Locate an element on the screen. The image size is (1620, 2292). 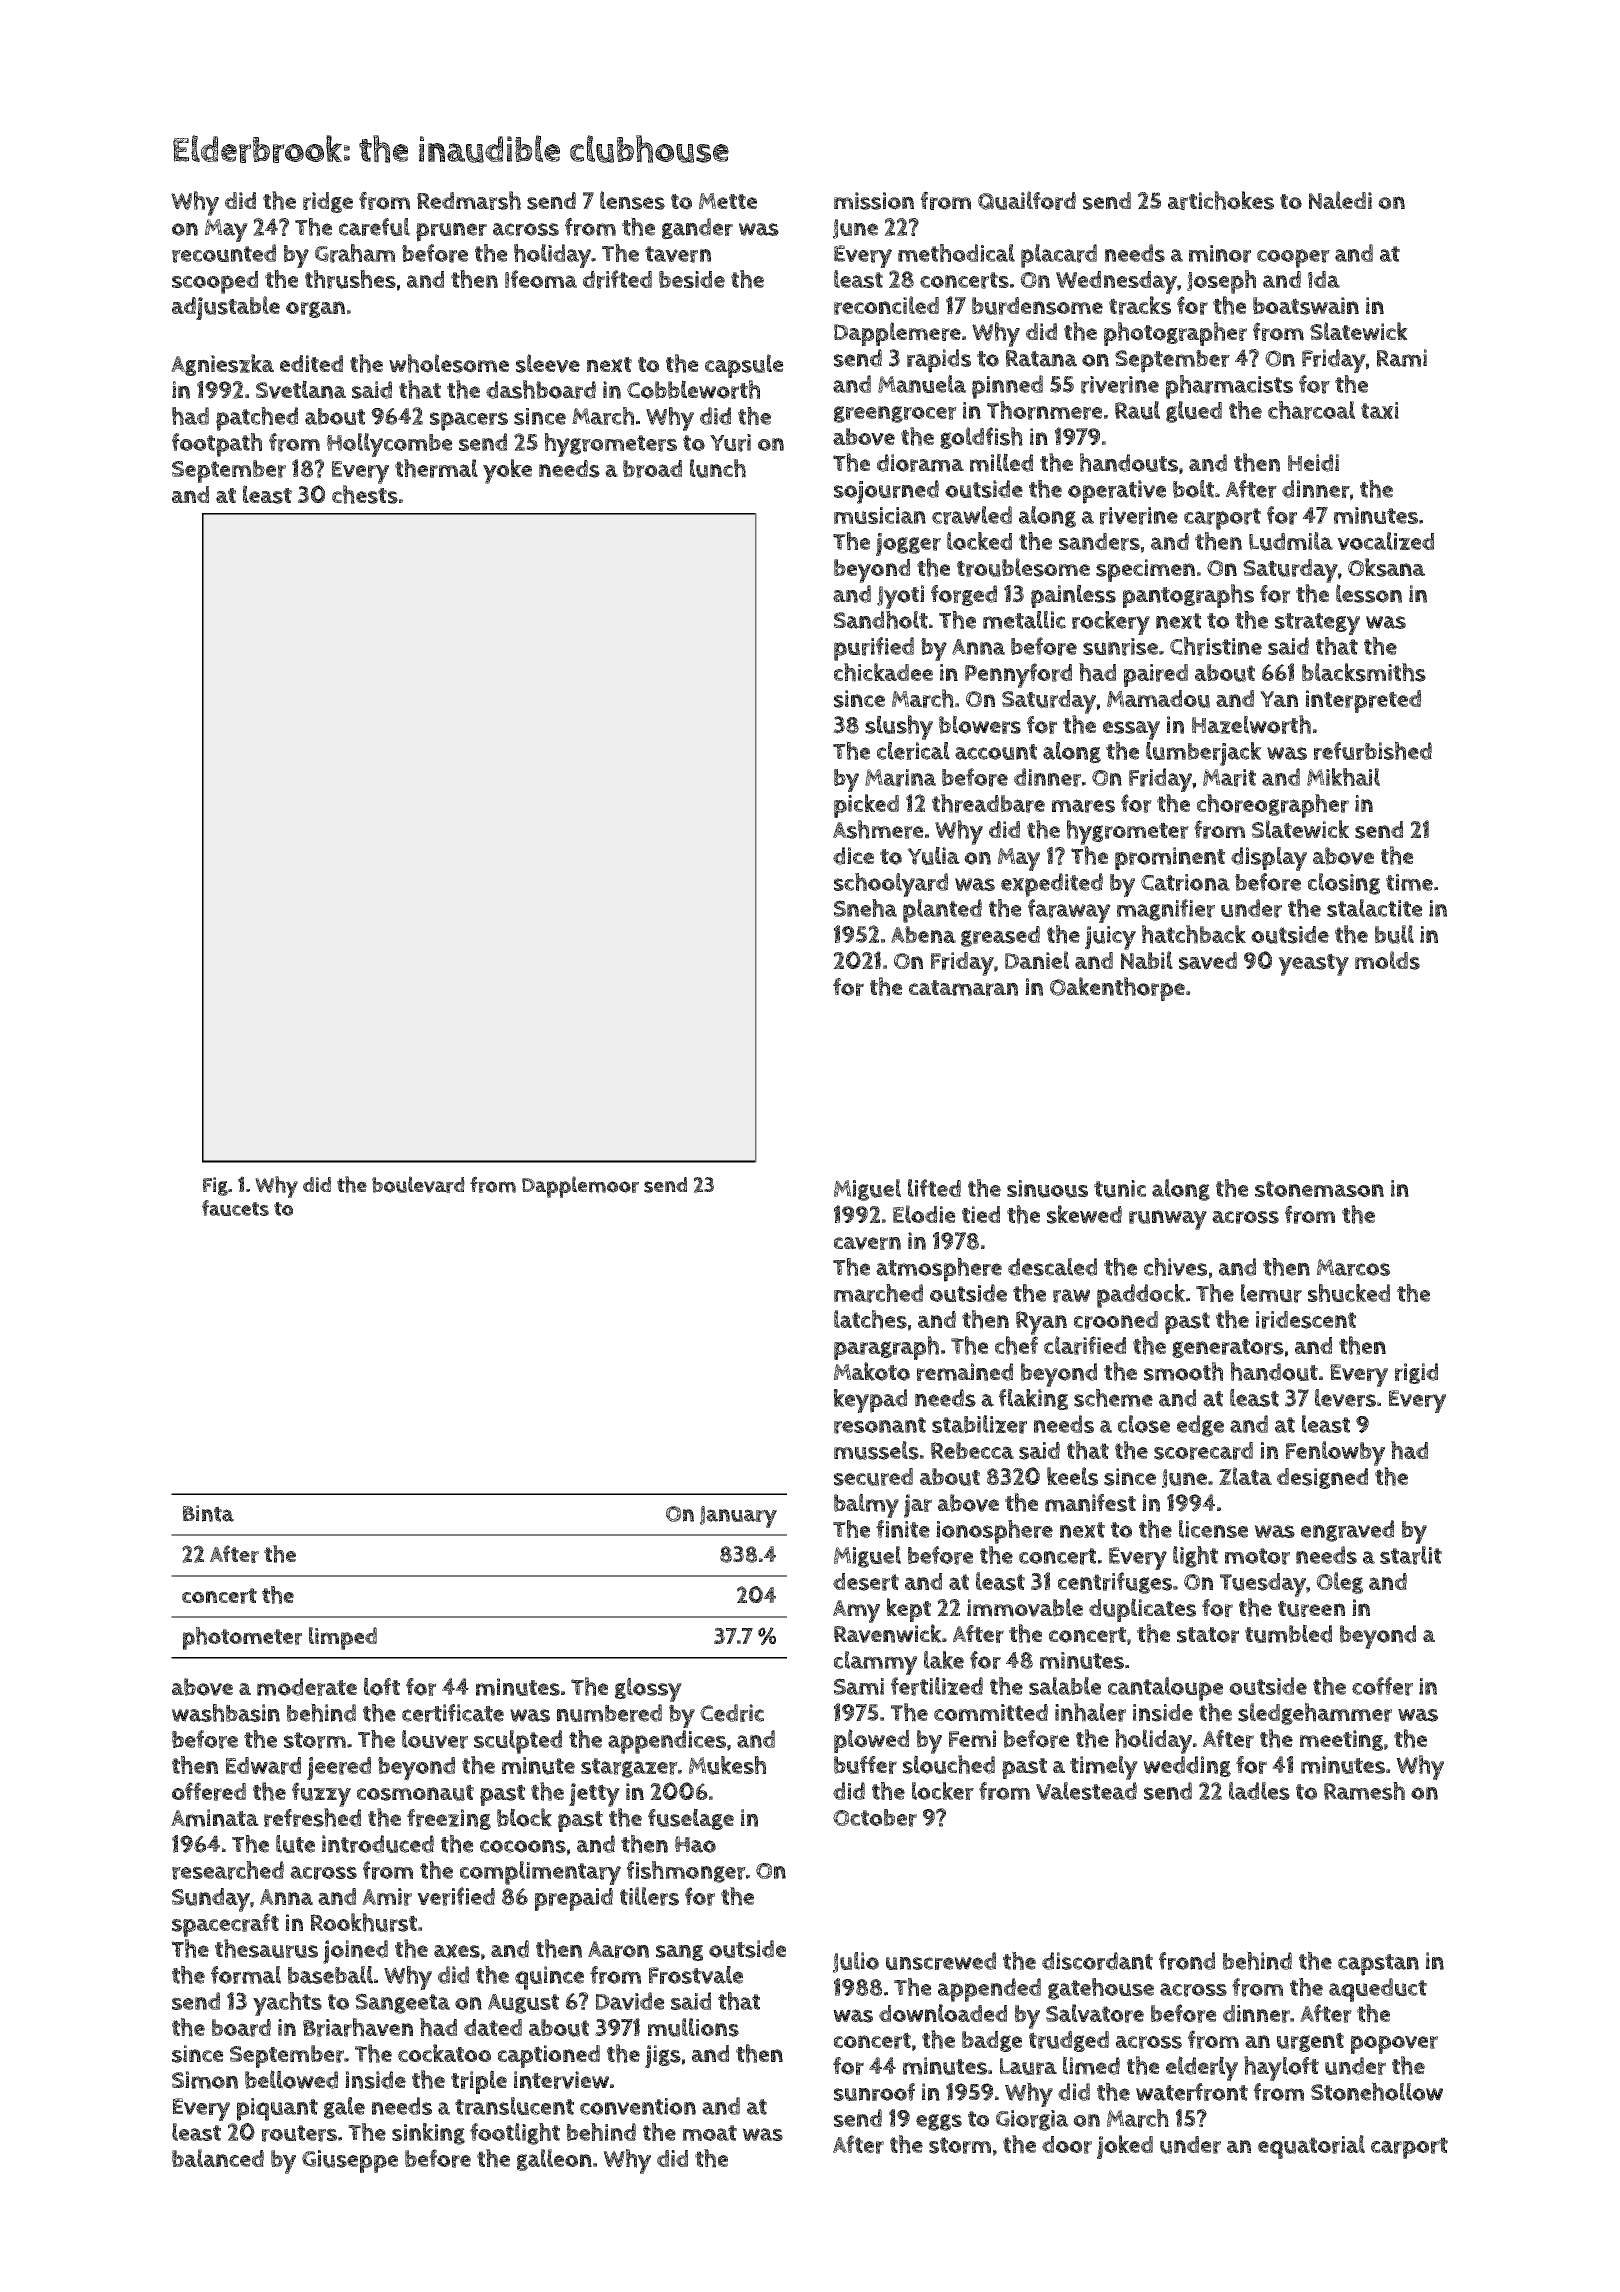
Mette is located at coordinates (728, 201).
